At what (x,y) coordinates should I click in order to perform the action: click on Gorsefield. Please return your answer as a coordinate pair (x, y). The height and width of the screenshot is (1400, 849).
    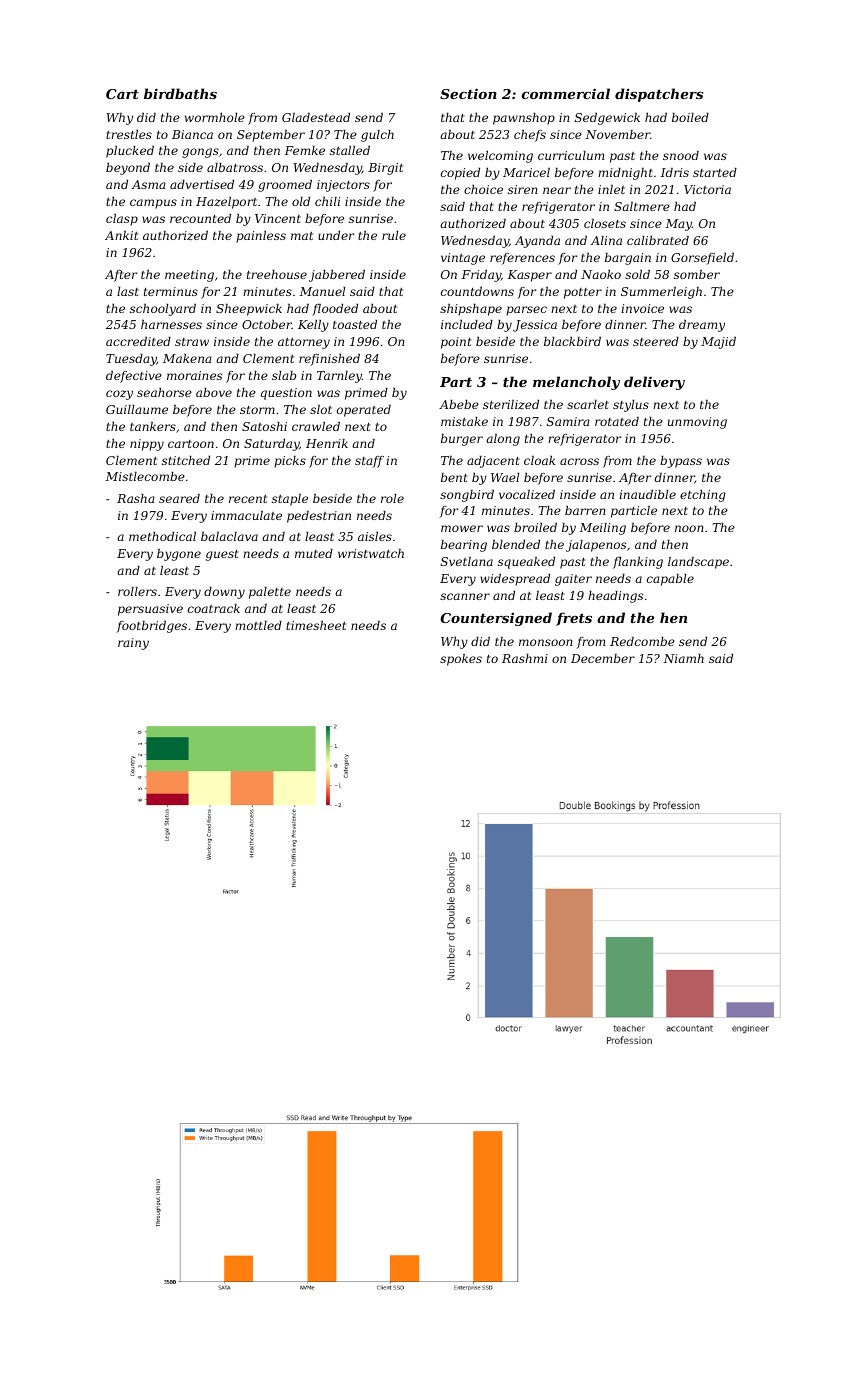
    Looking at the image, I should click on (702, 259).
